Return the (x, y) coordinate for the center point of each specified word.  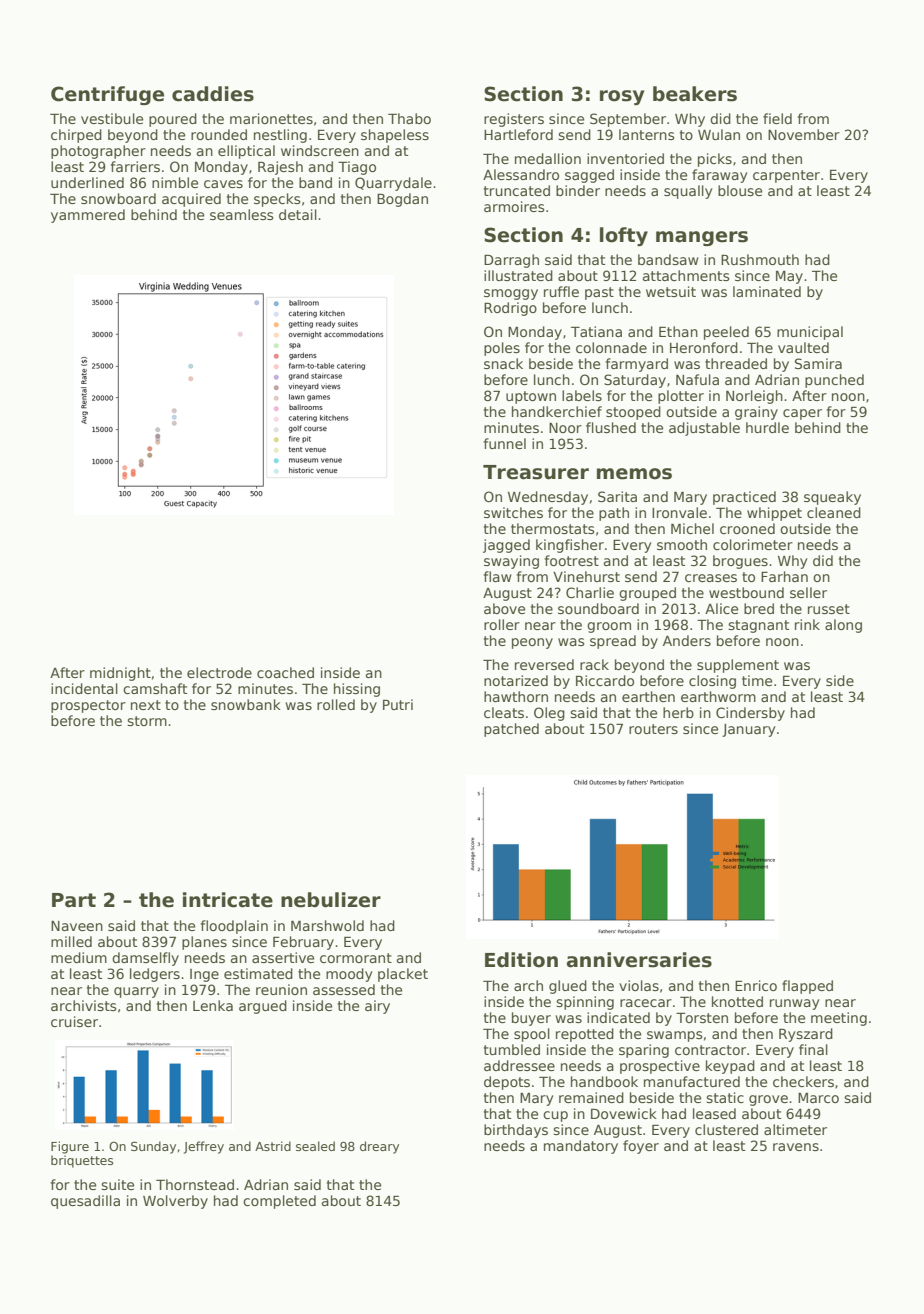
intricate (228, 900)
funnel (504, 443)
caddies (213, 94)
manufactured (692, 1081)
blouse (740, 190)
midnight (120, 674)
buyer (531, 1019)
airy (377, 1007)
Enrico (756, 985)
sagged (589, 176)
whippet (774, 514)
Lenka (213, 1005)
